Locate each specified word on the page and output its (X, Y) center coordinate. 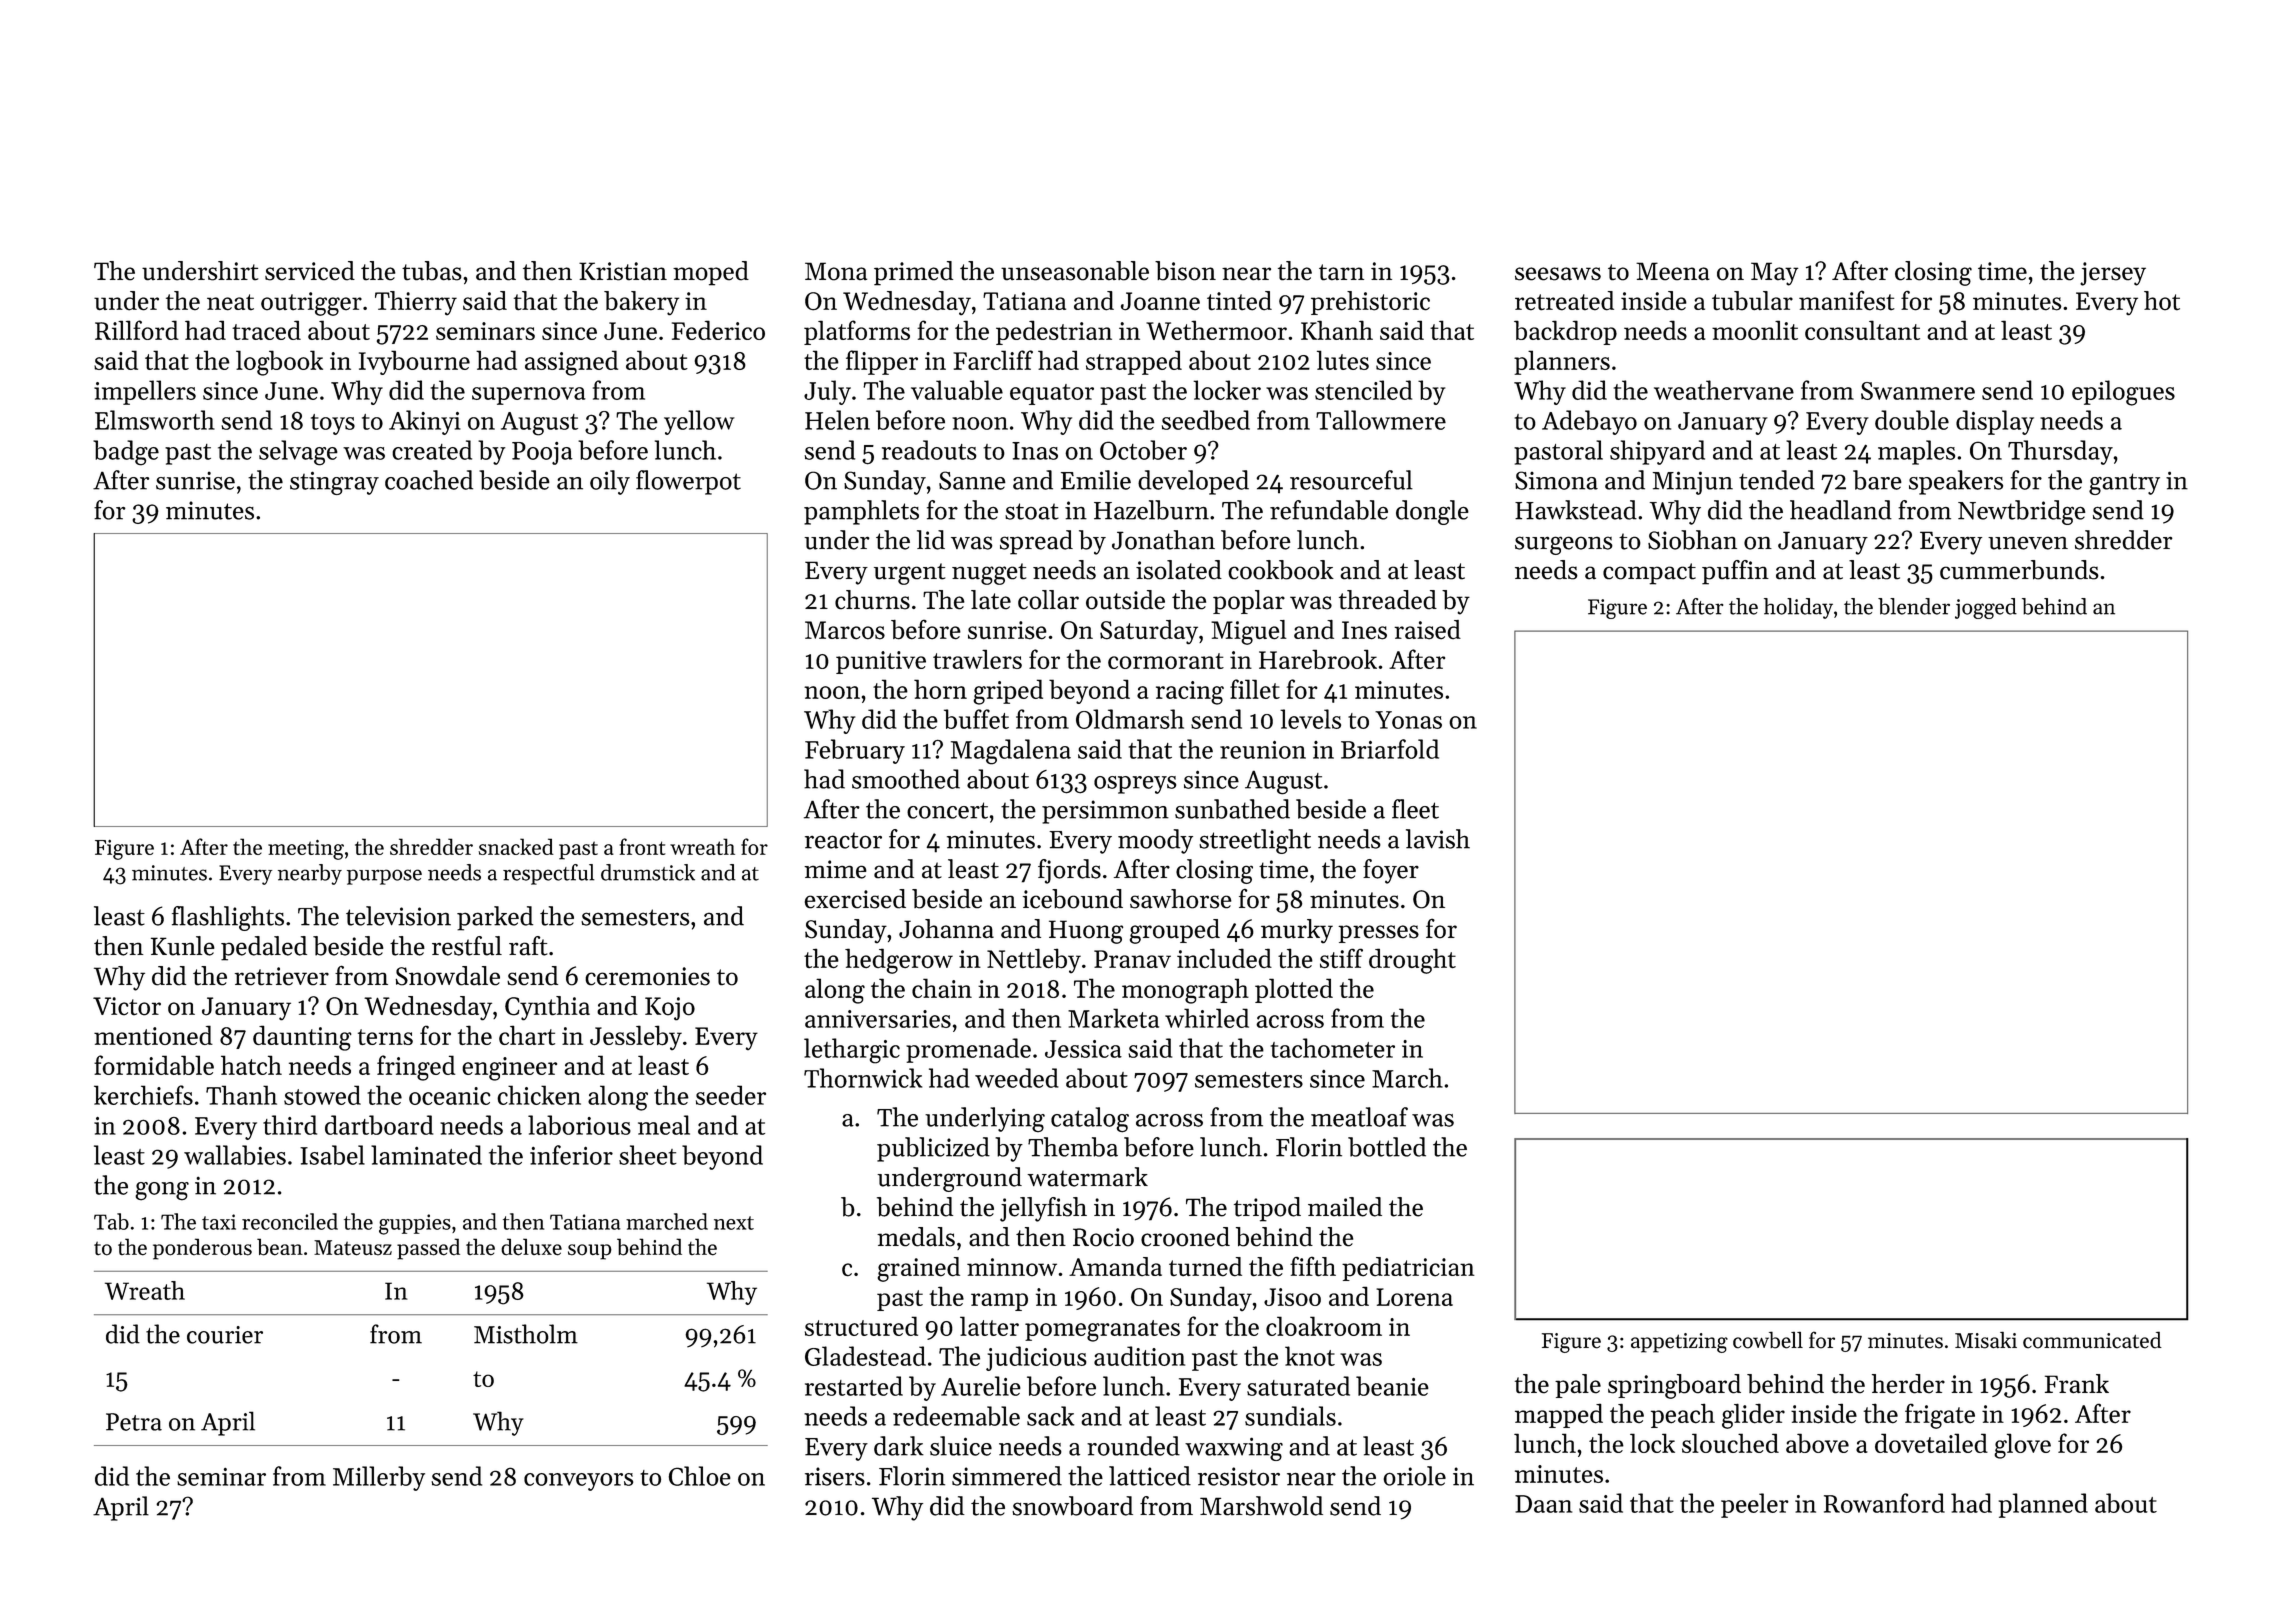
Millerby (379, 1478)
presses (1378, 934)
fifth (1313, 1266)
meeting (306, 850)
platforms (857, 332)
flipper (882, 362)
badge (126, 453)
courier (225, 1335)
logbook (279, 363)
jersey (2113, 274)
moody (1155, 841)
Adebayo (1589, 422)
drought (1412, 961)
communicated (2092, 1340)
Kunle (183, 946)
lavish (1438, 839)
